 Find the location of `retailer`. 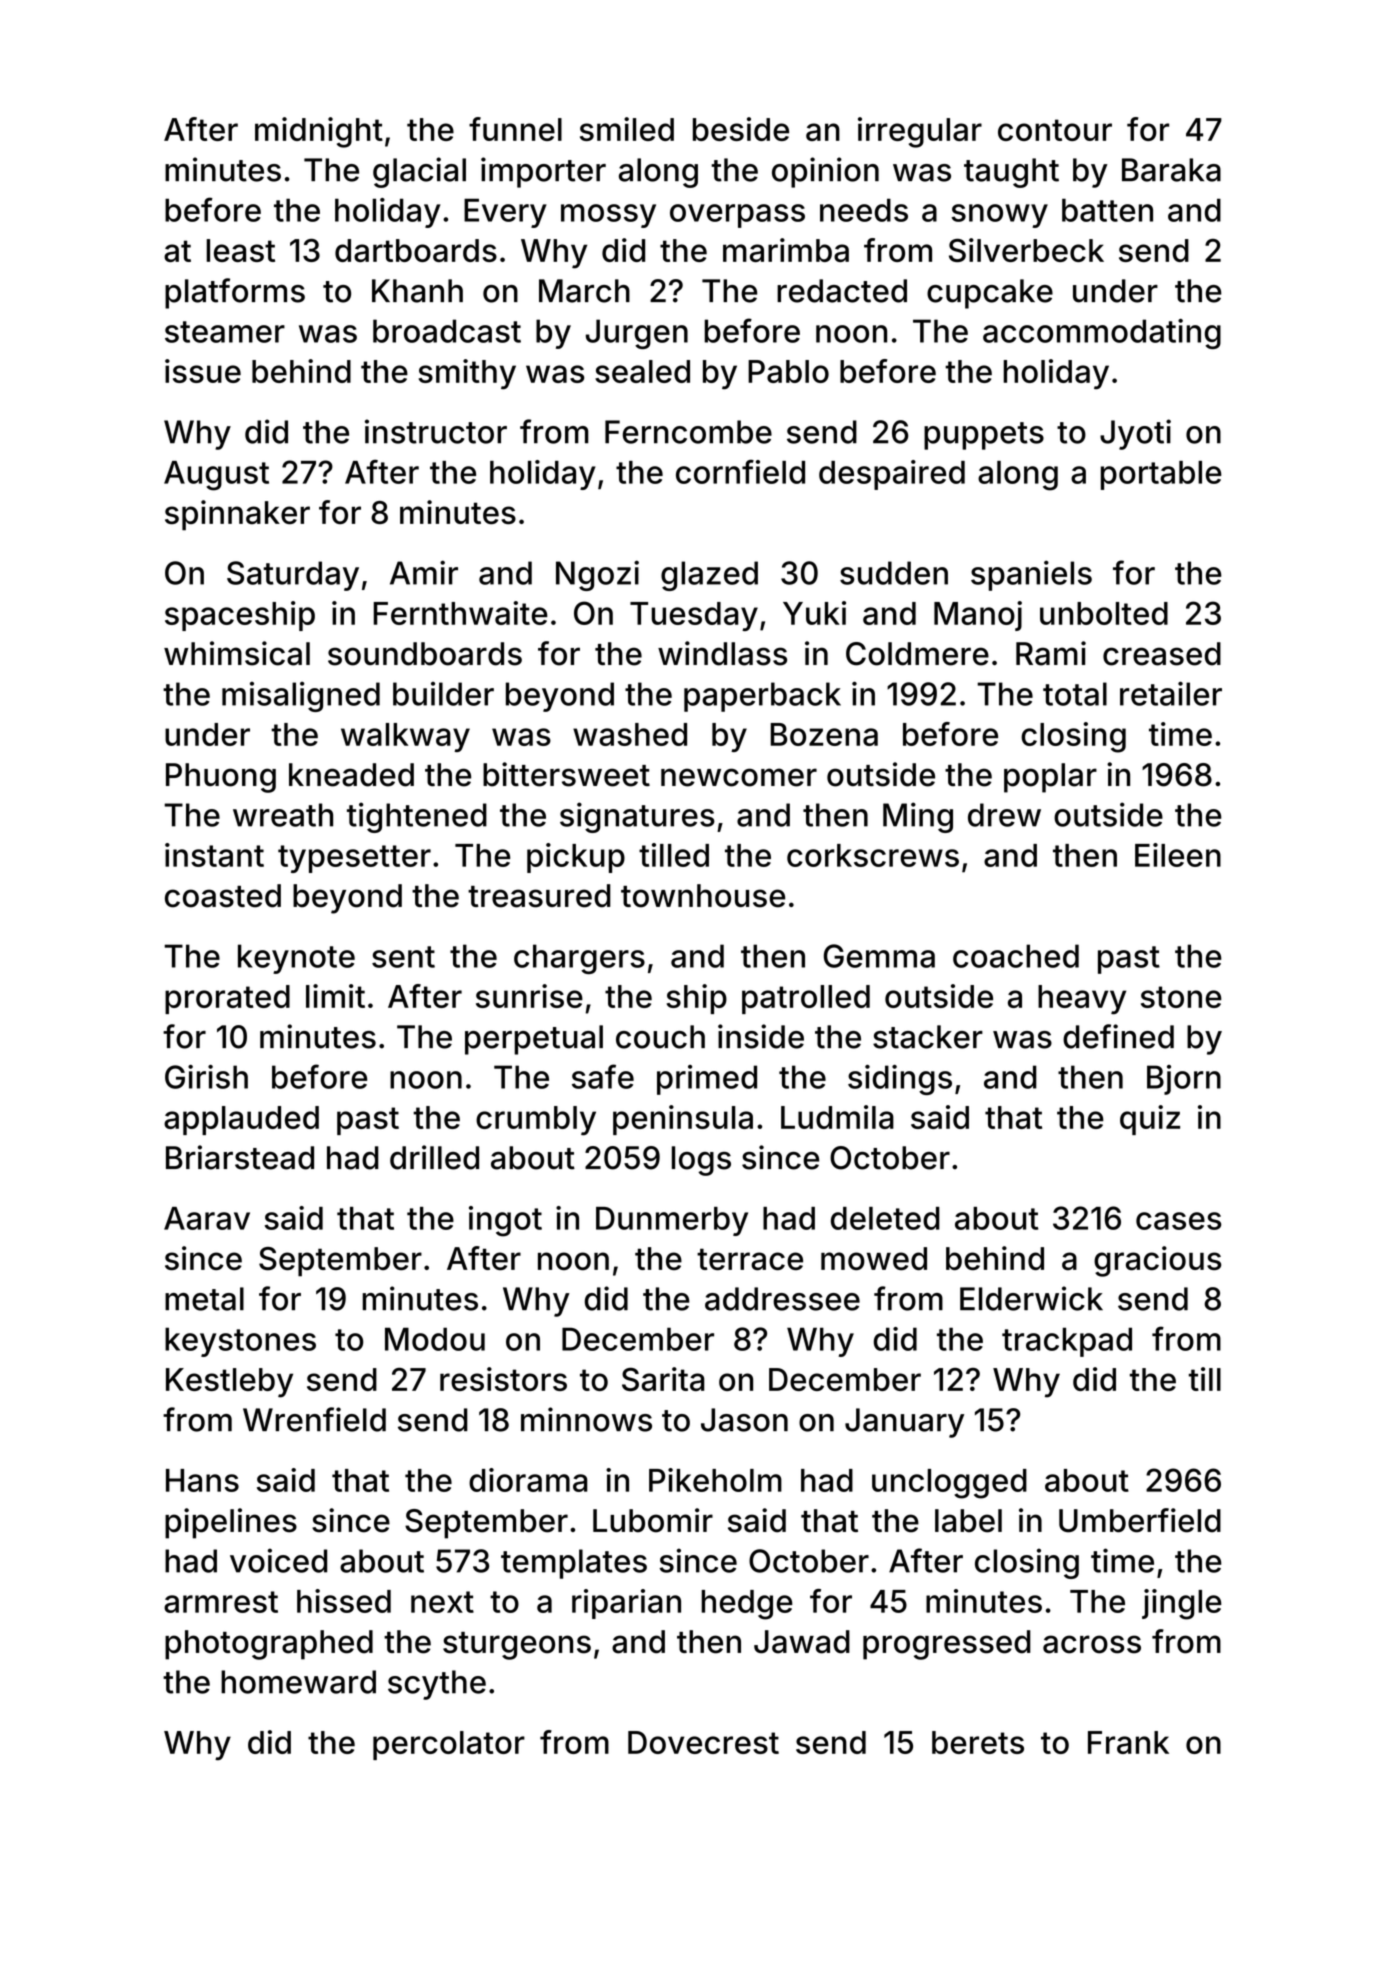

retailer is located at coordinates (1171, 693).
